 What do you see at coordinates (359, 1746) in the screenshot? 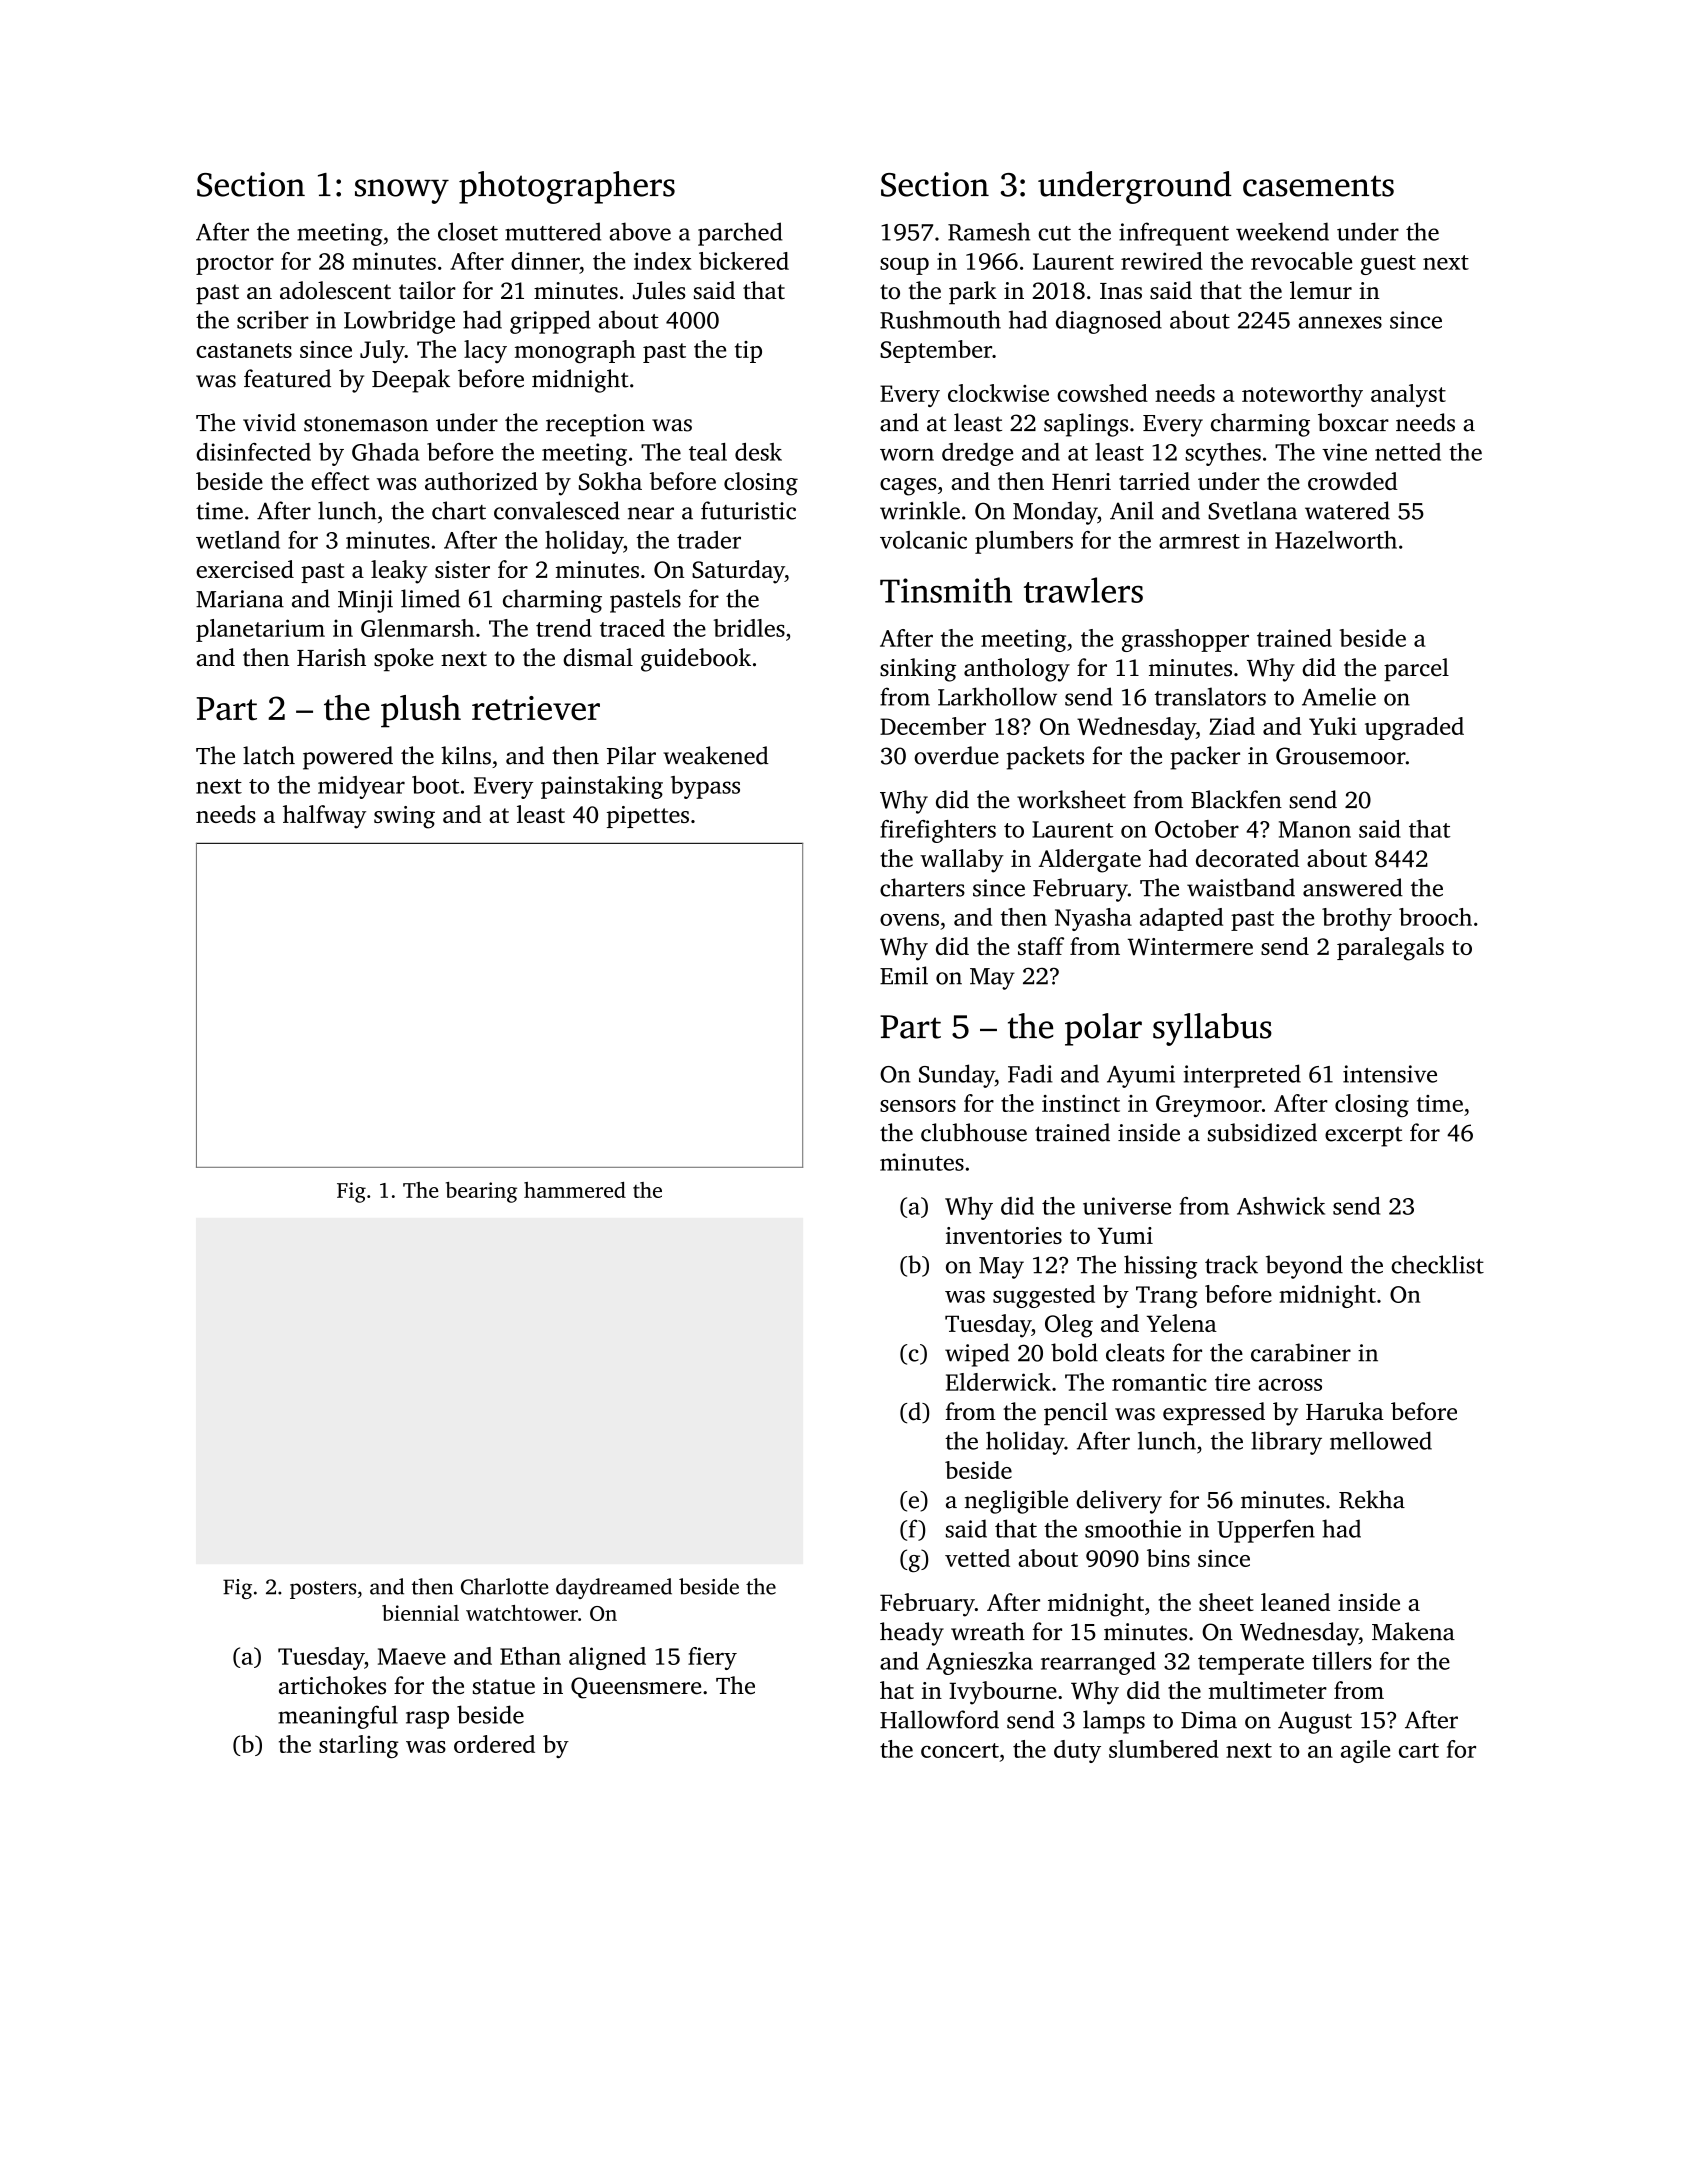
I see `starling` at bounding box center [359, 1746].
